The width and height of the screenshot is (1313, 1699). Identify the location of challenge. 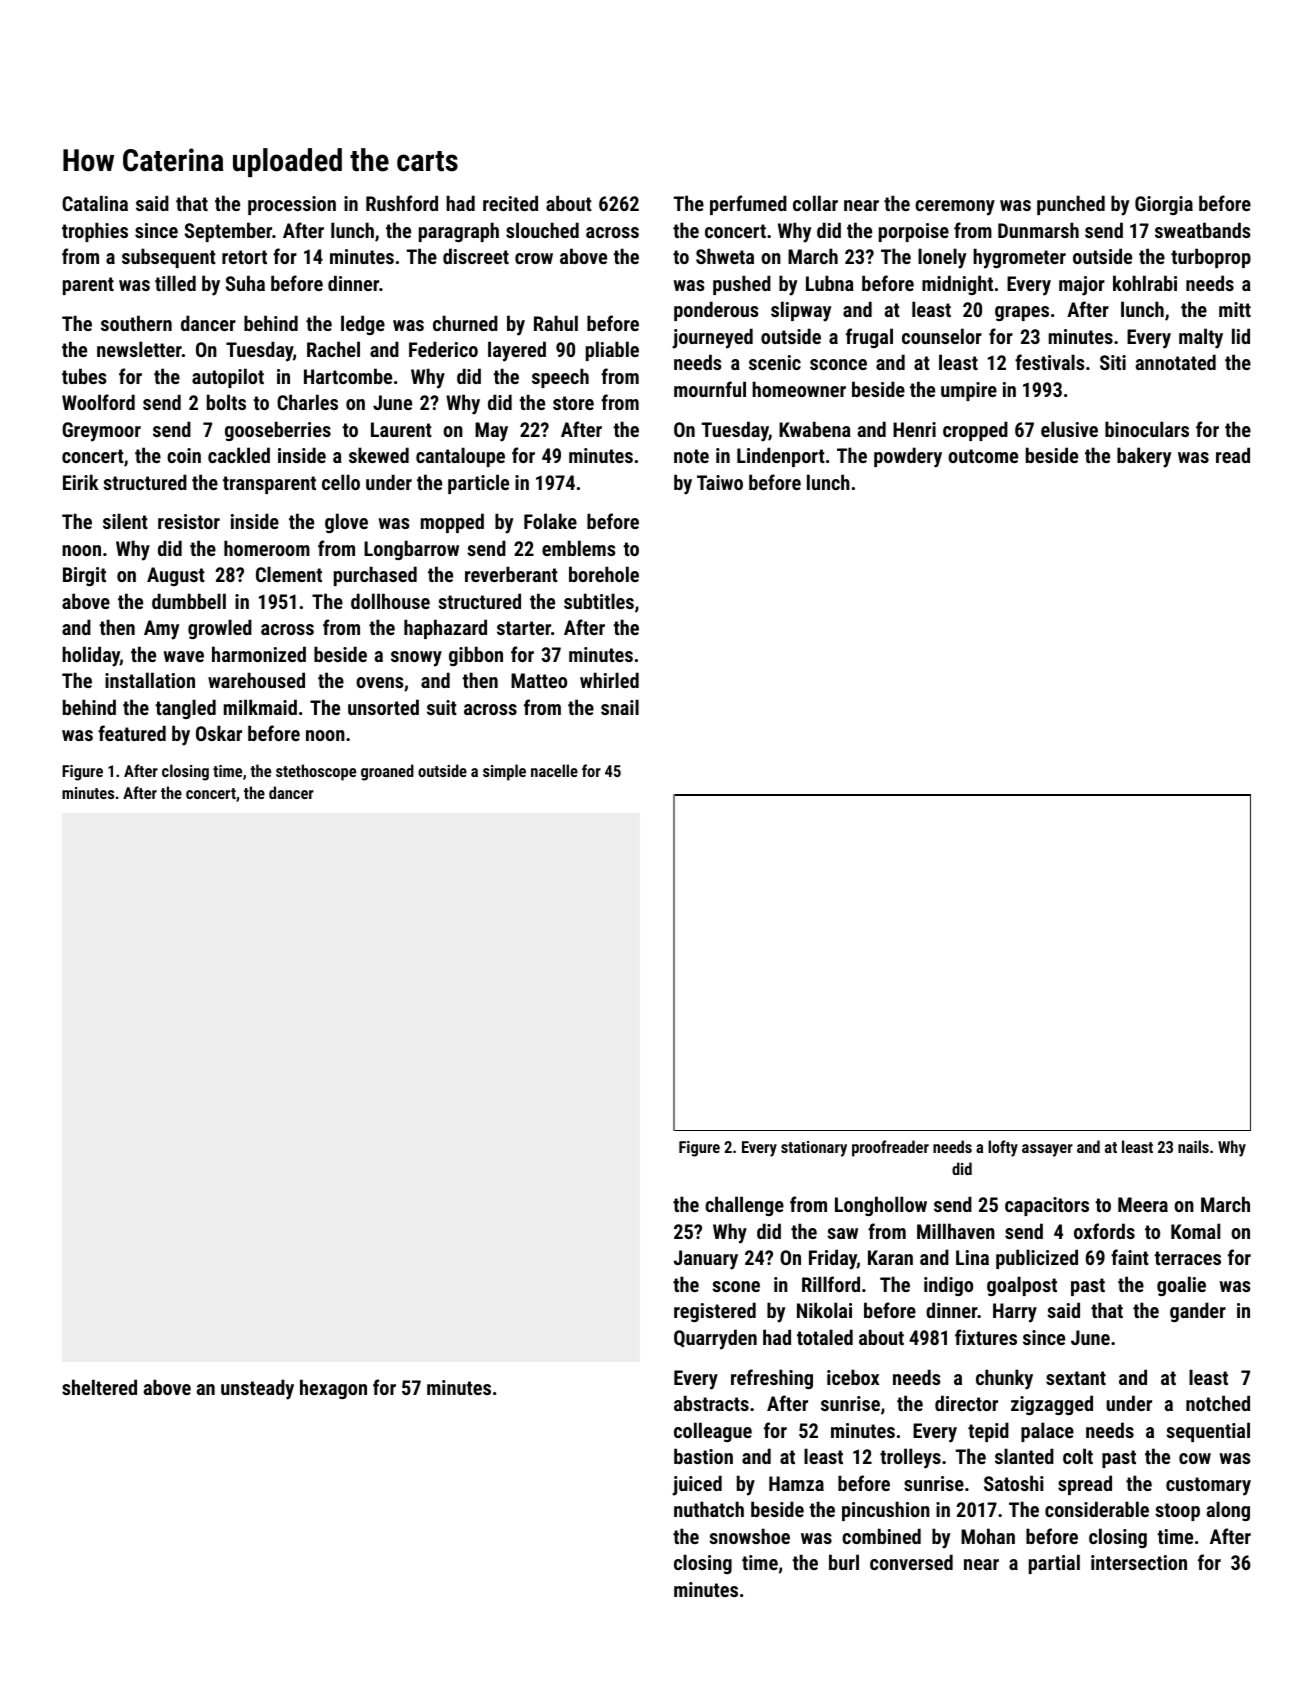
(744, 1206).
